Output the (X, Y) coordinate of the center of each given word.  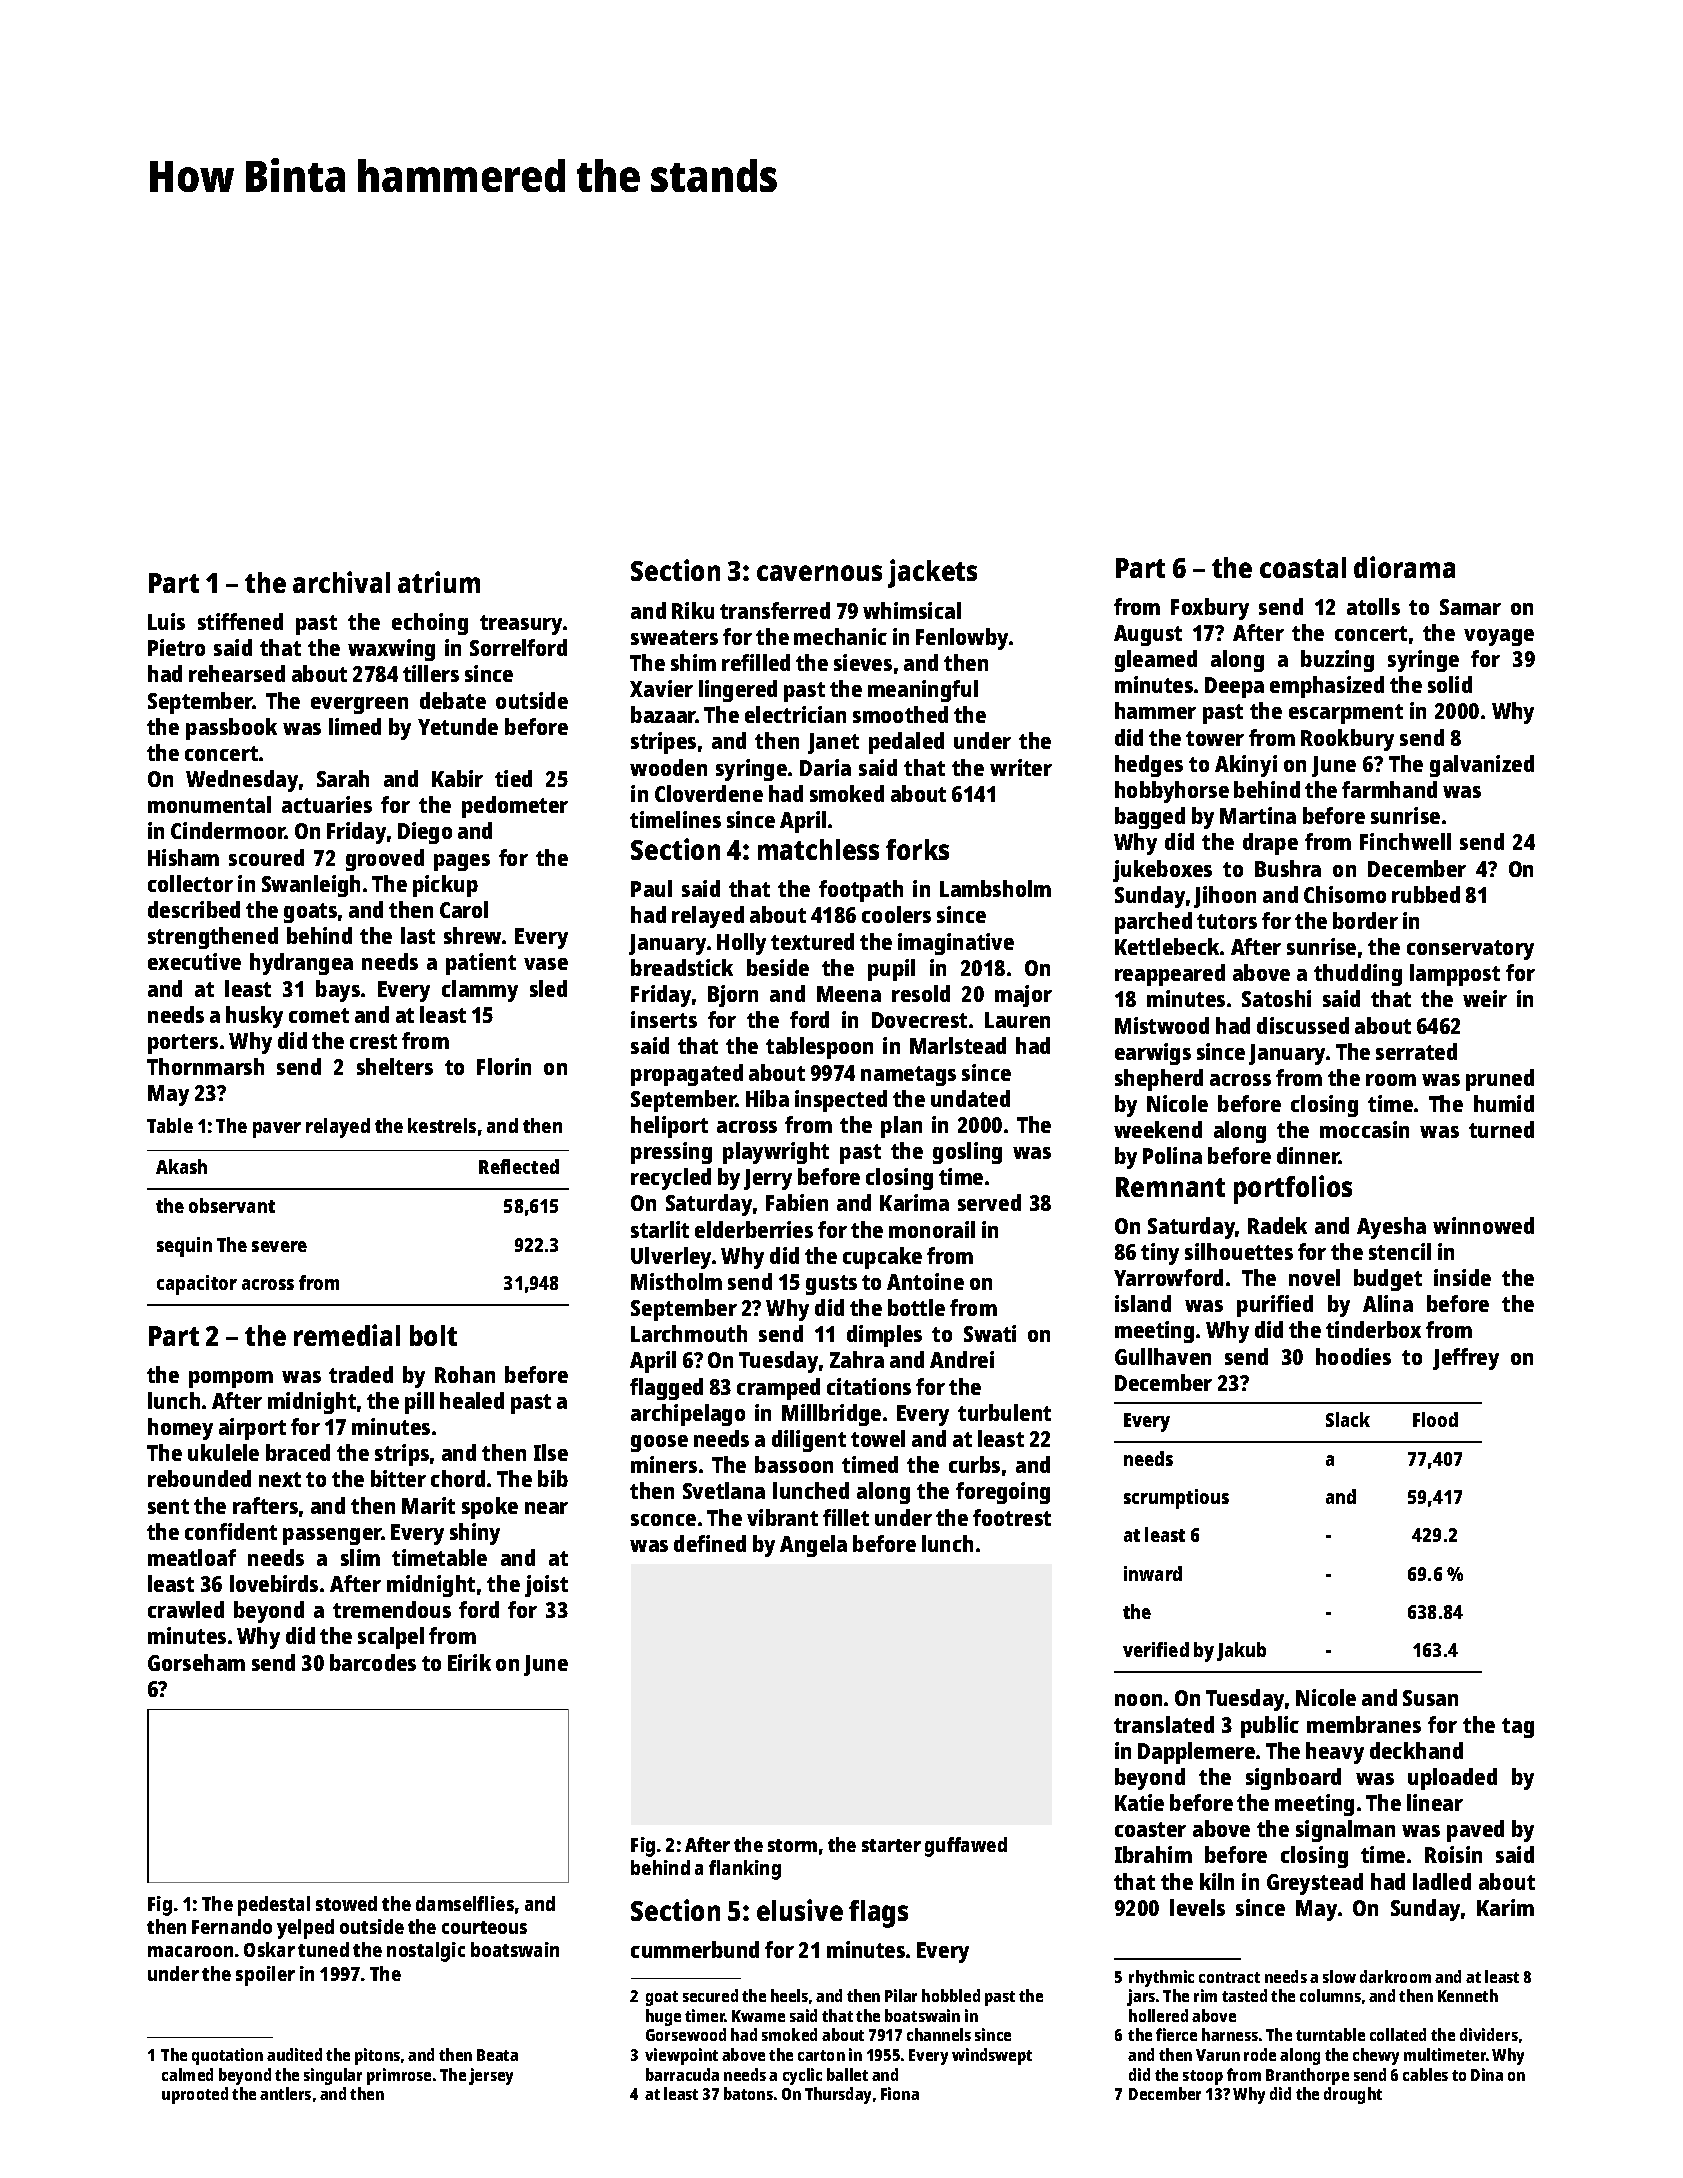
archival (341, 582)
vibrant (782, 1517)
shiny (475, 1534)
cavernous (819, 573)
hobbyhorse (1172, 792)
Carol (464, 909)
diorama (1404, 567)
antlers (285, 2093)
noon (1138, 1700)
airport (252, 1429)
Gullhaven (1163, 1356)
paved (1475, 1831)
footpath (861, 891)
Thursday (838, 2095)
